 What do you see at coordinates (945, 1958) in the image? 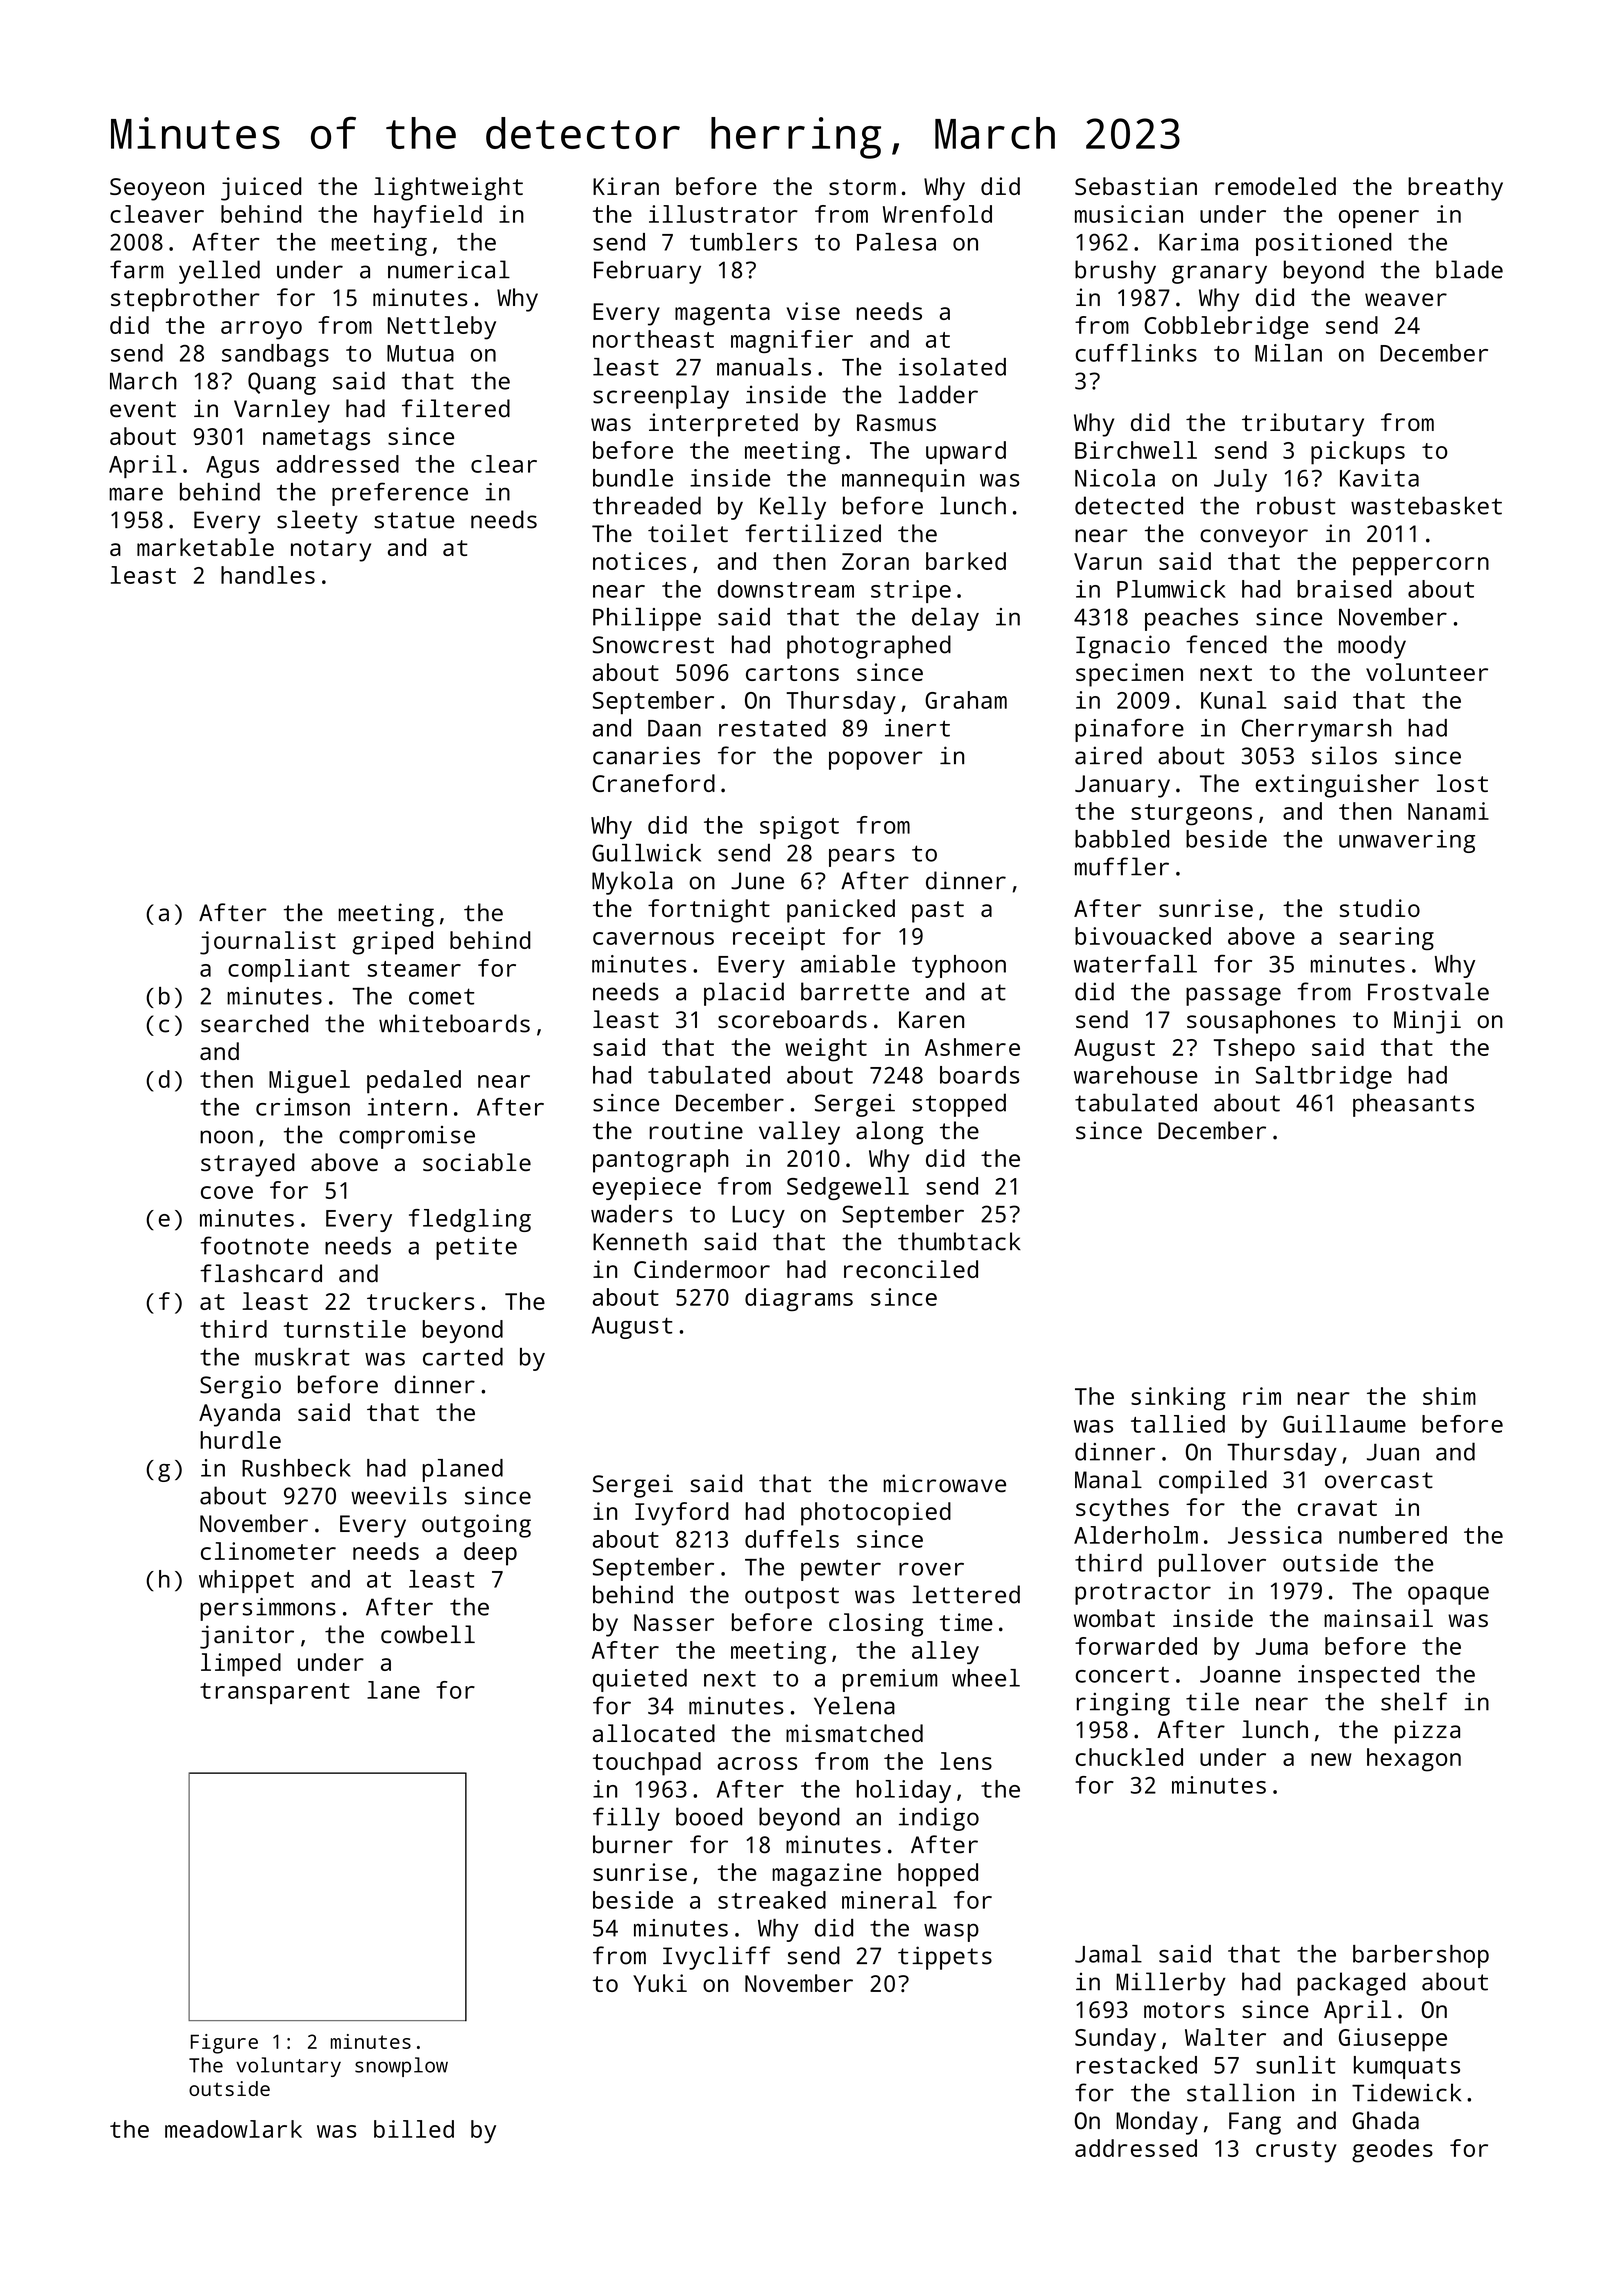
I see `tippets` at bounding box center [945, 1958].
